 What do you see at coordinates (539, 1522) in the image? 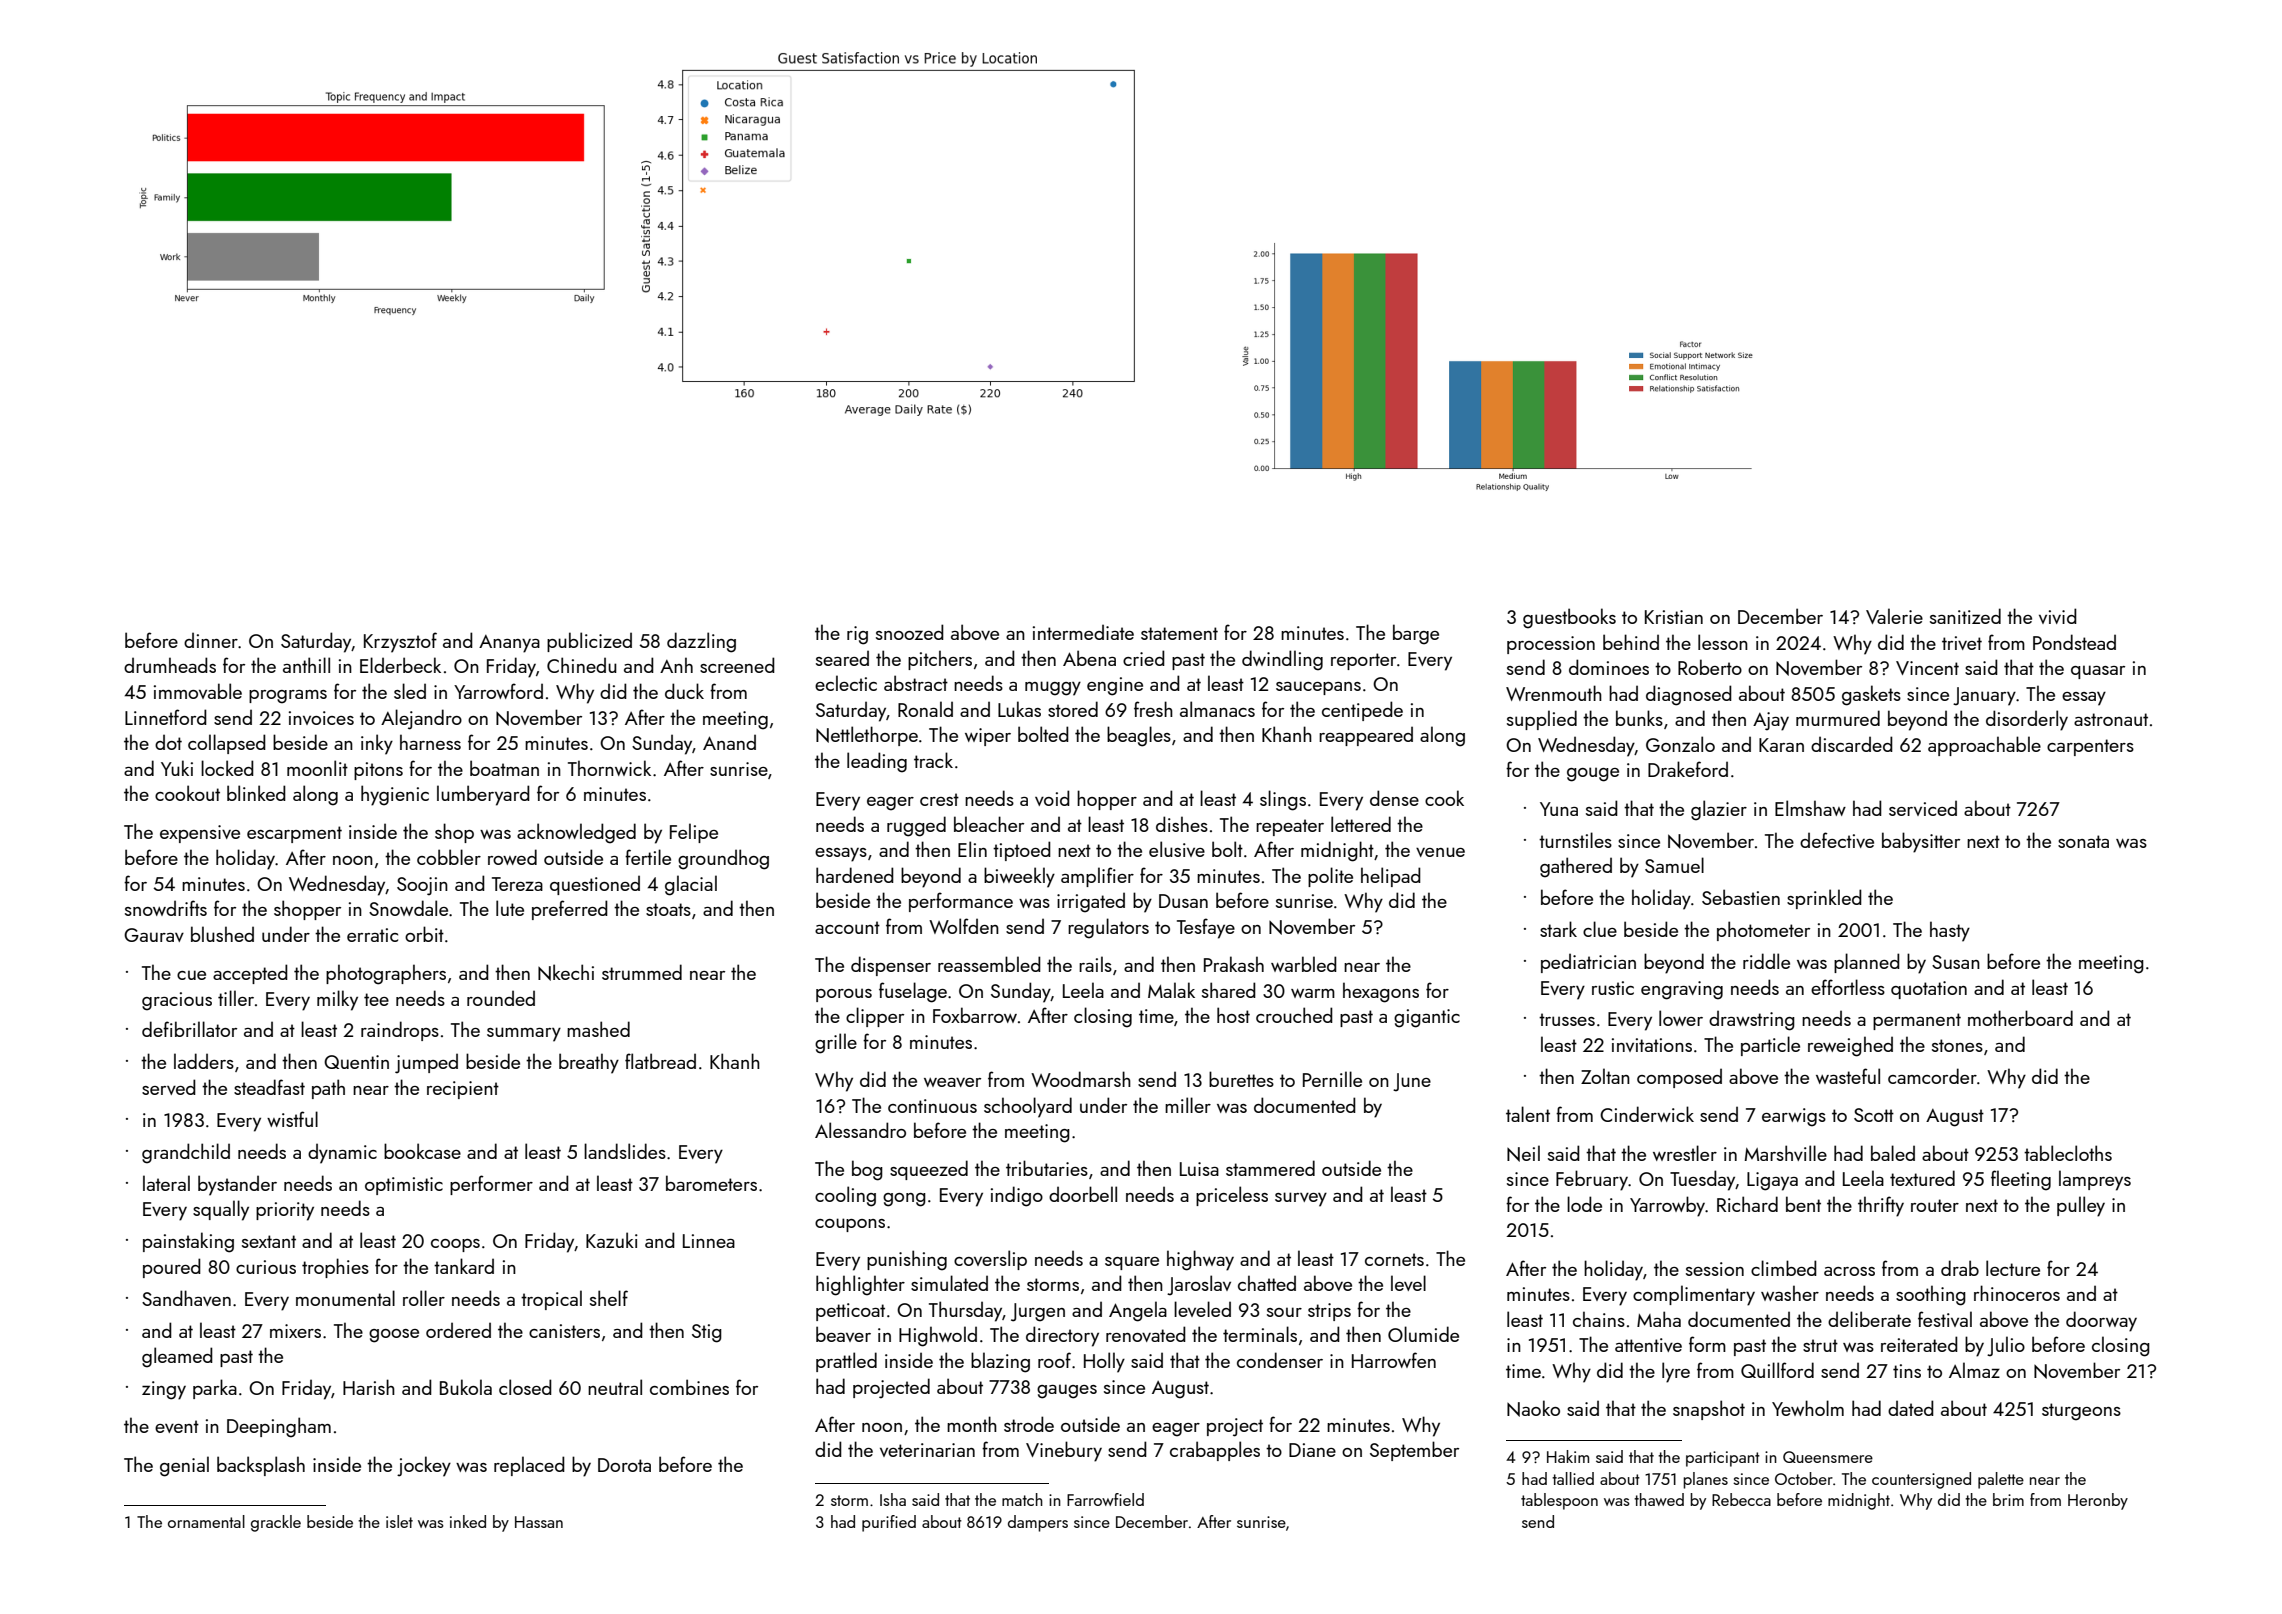
I see `Hassan` at bounding box center [539, 1522].
